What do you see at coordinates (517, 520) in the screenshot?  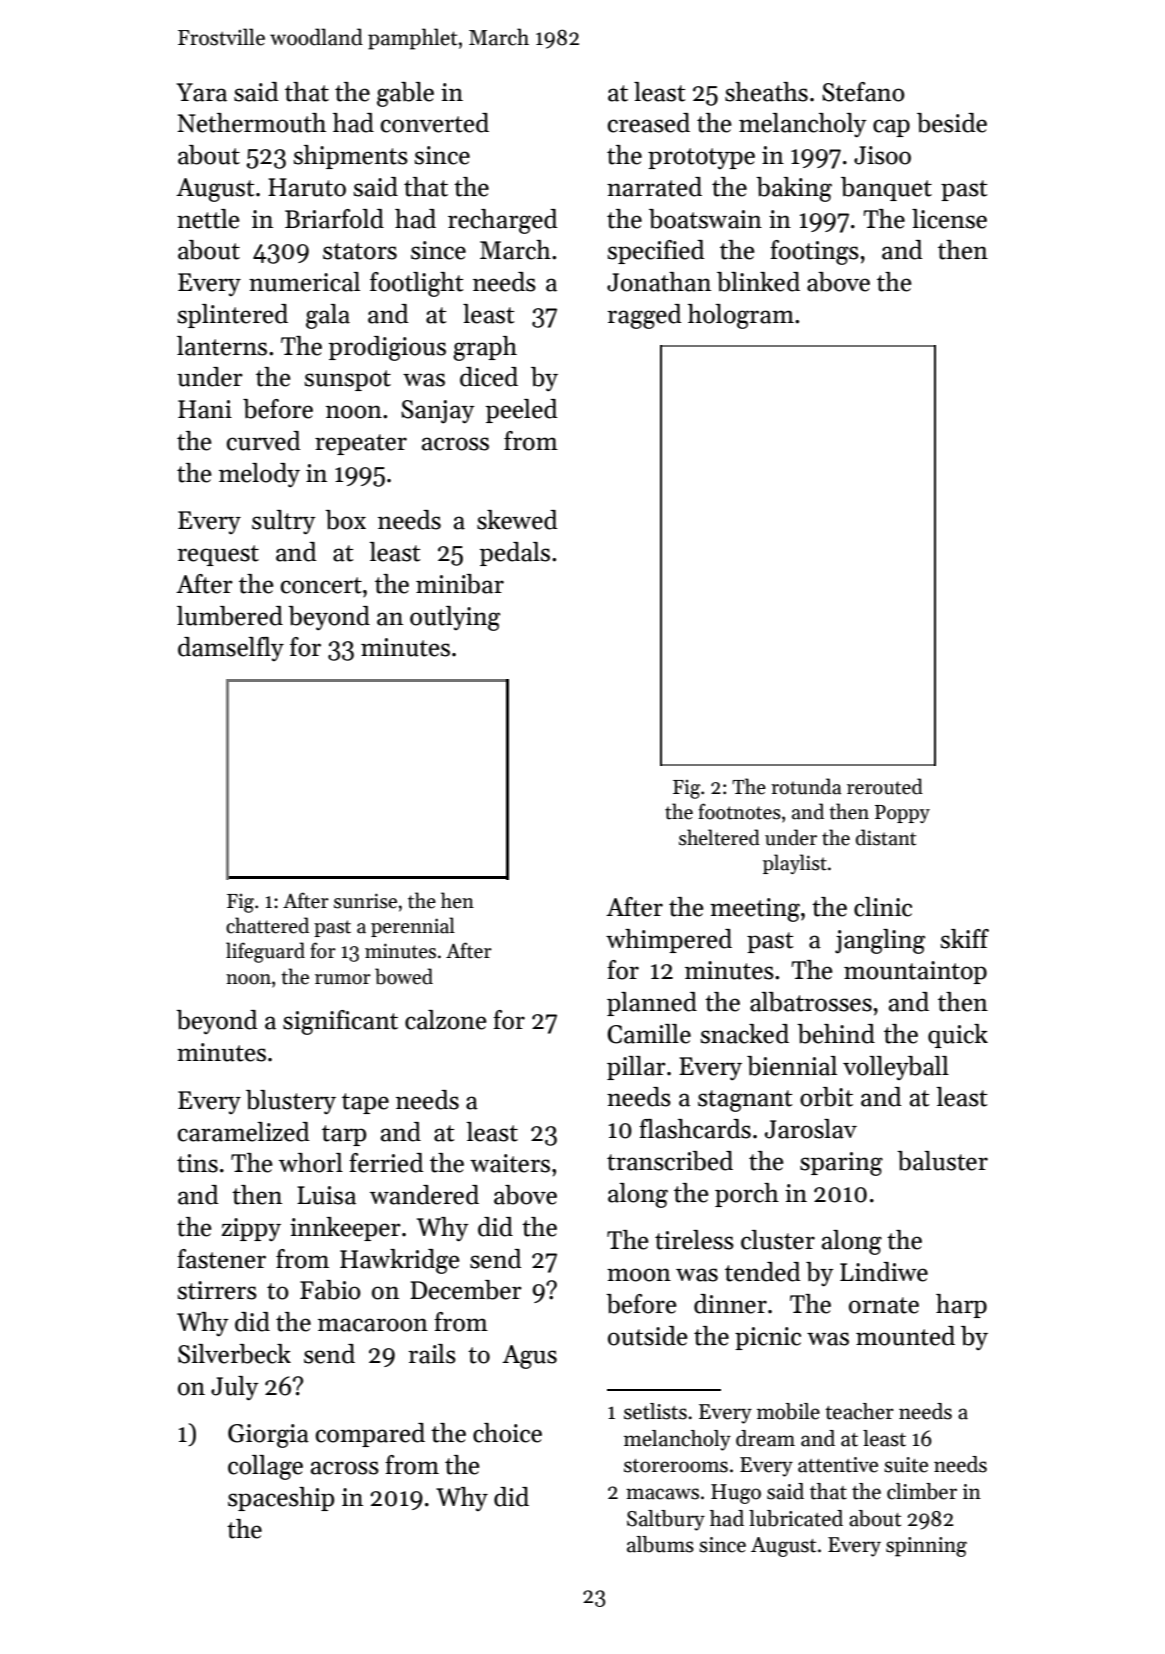 I see `skewed` at bounding box center [517, 520].
